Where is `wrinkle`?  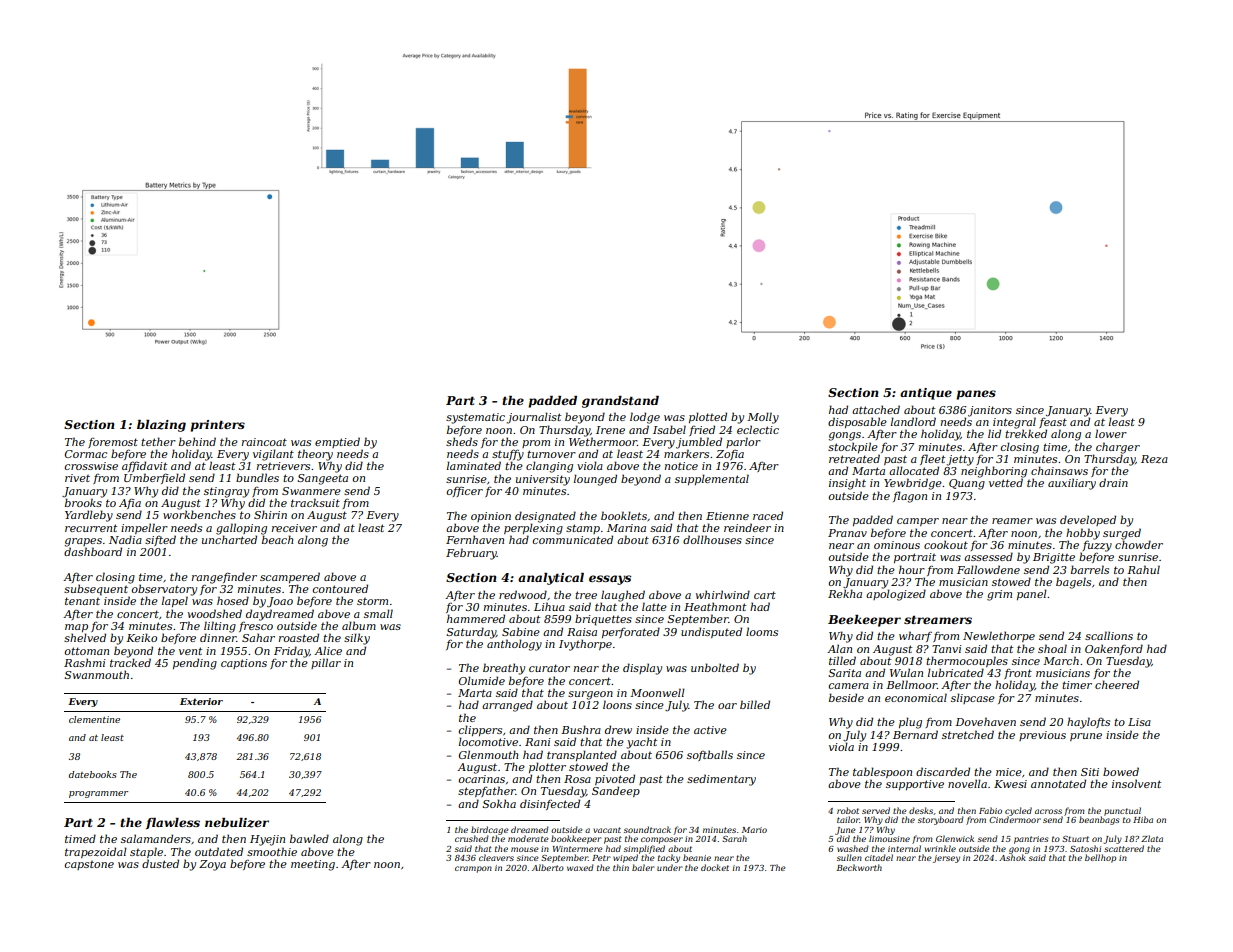 wrinkle is located at coordinates (940, 848).
